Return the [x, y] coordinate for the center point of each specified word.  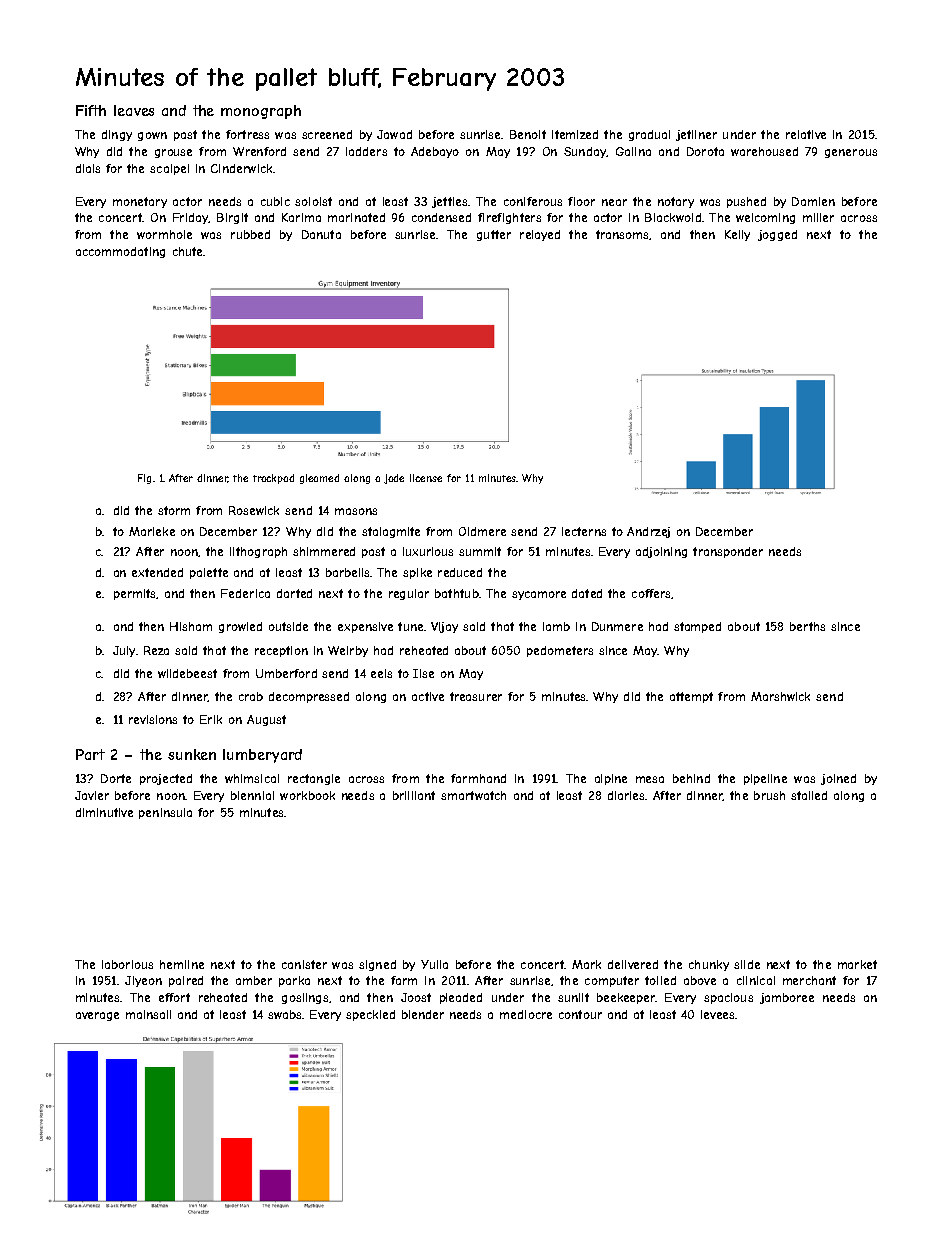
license [426, 478]
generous [851, 153]
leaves [134, 110]
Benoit [528, 134]
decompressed [309, 697]
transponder [728, 552]
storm [174, 510]
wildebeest [187, 673]
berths [807, 626]
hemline [182, 964]
